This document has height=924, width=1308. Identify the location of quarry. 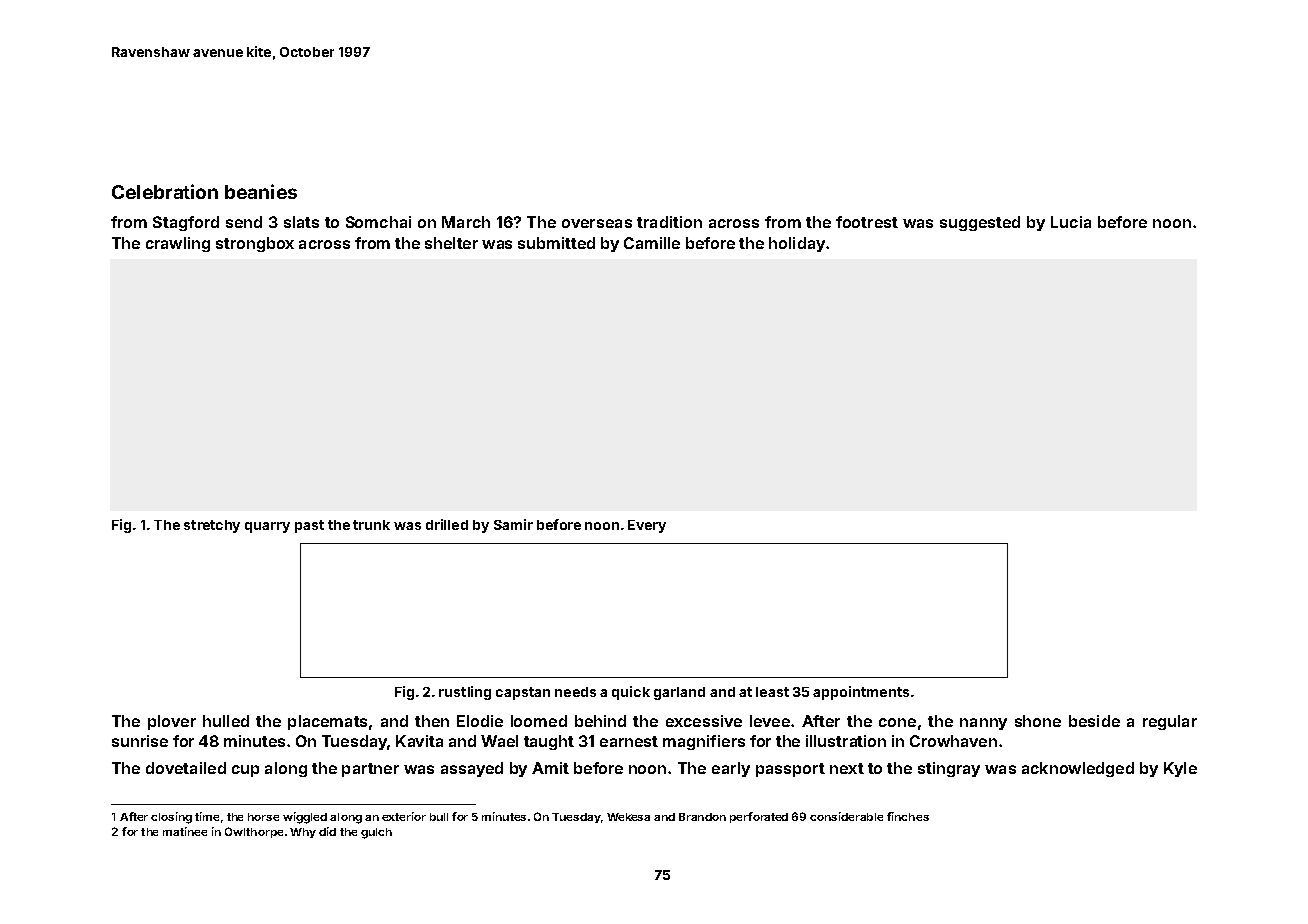
(267, 527).
